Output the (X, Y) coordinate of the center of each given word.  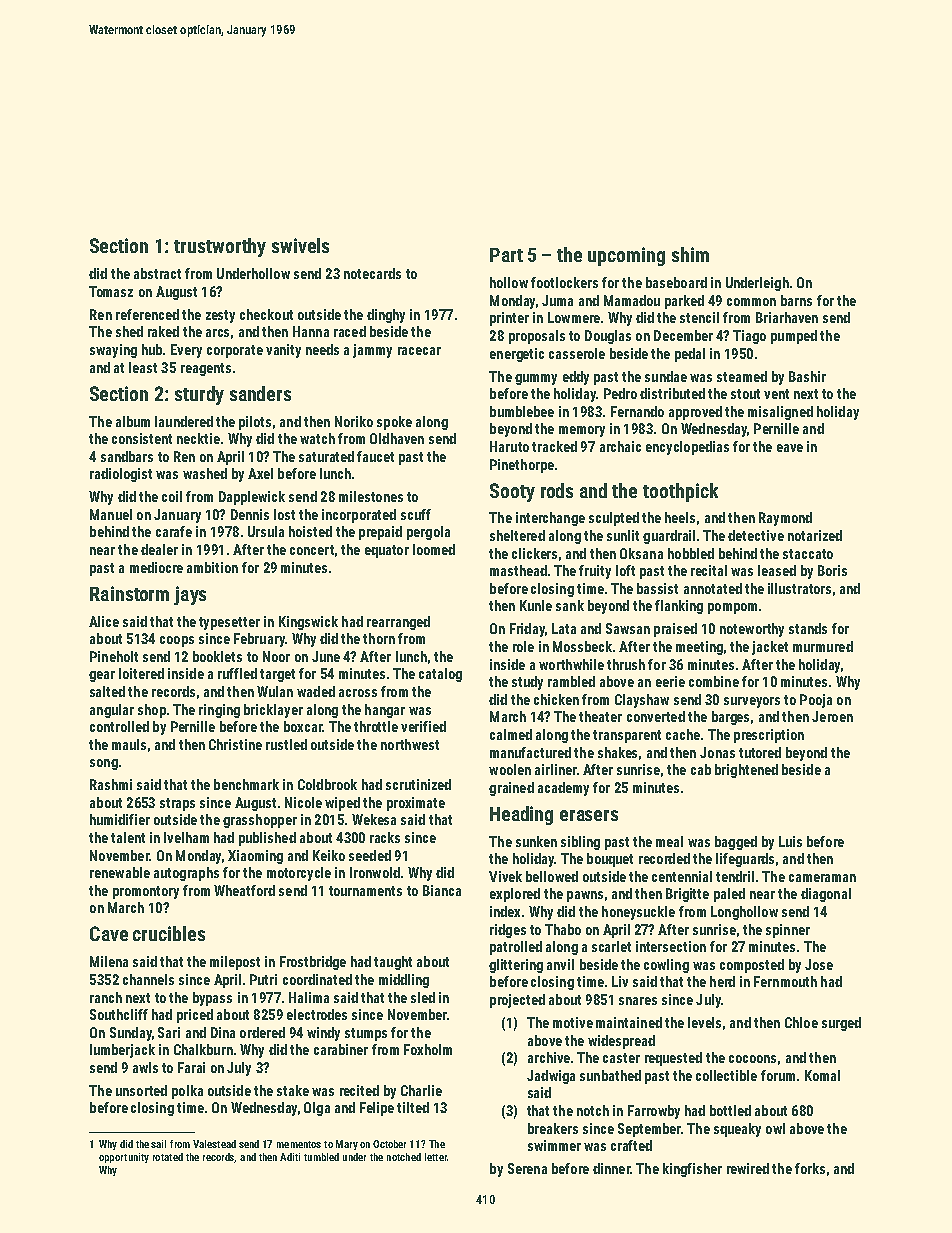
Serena (527, 1168)
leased (777, 570)
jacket (770, 648)
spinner (788, 931)
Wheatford (244, 890)
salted (107, 691)
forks (810, 1168)
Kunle (536, 605)
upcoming (626, 256)
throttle (376, 726)
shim (690, 254)
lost (284, 514)
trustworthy (220, 247)
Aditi (290, 1157)
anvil (560, 964)
